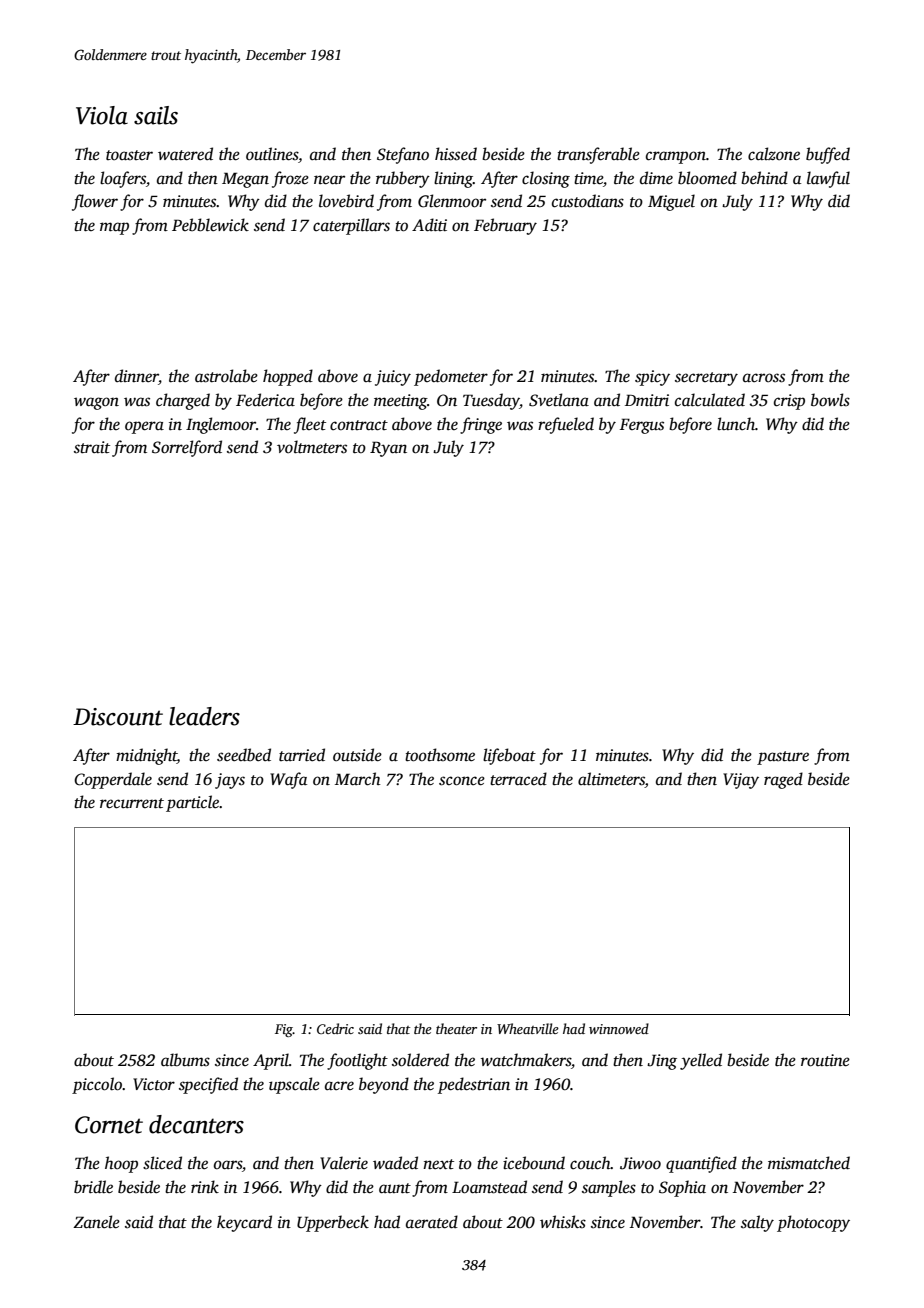 Image resolution: width=924 pixels, height=1308 pixels. Describe the element at coordinates (474, 1085) in the screenshot. I see `pedestrian` at that location.
